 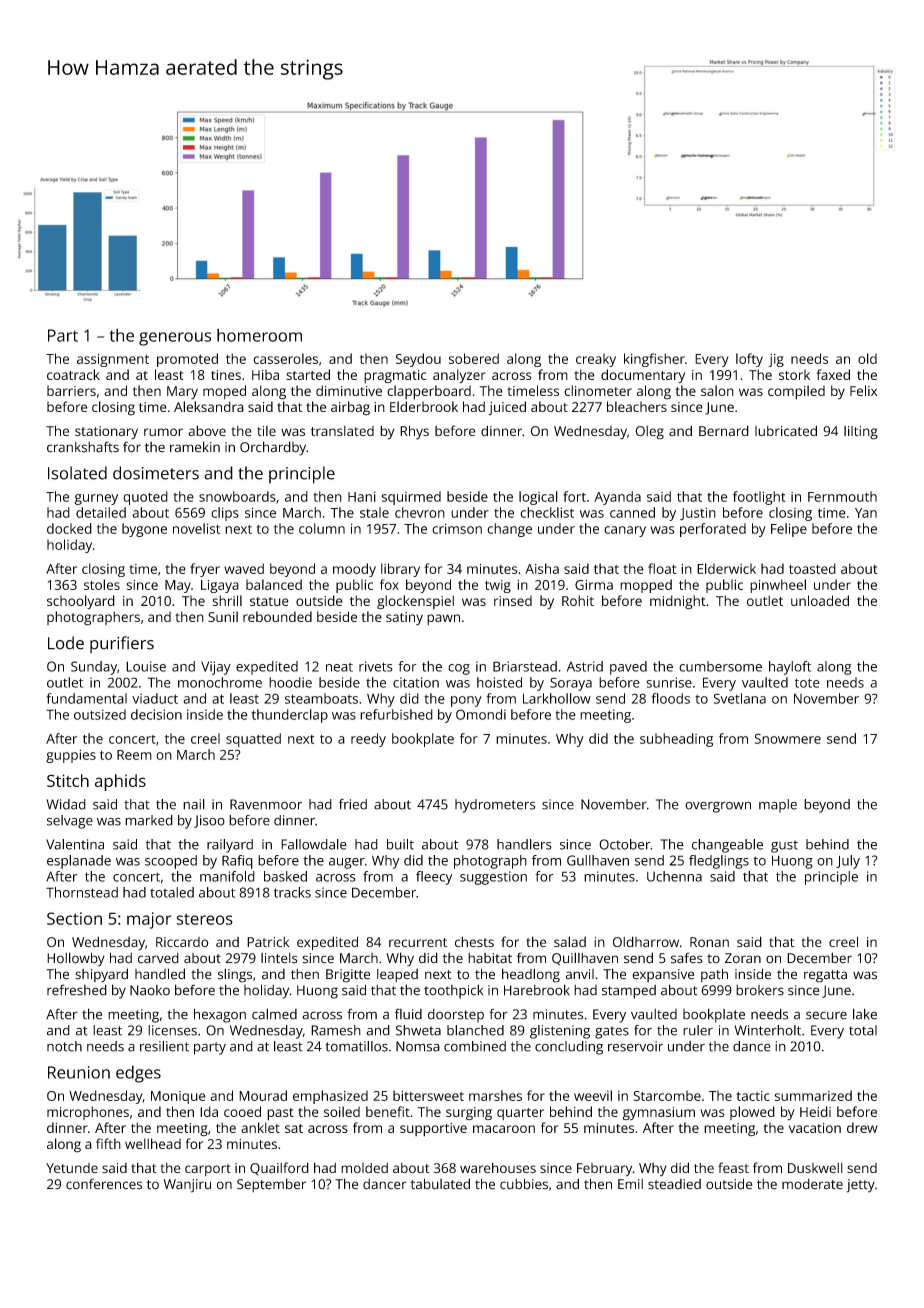 I want to click on overgrown, so click(x=718, y=807).
